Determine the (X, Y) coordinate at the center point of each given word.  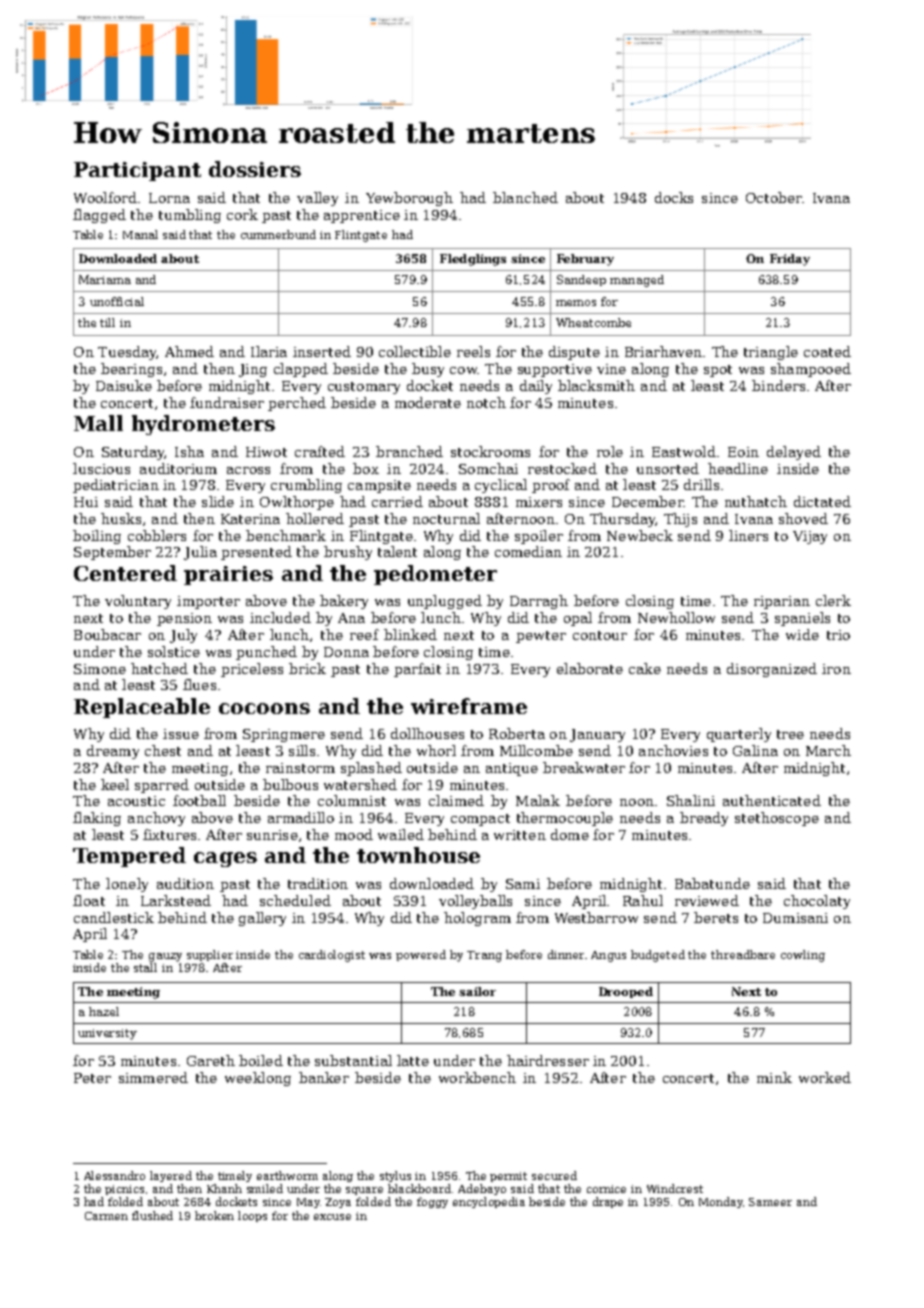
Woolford (105, 197)
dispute (574, 353)
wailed (401, 834)
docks (674, 197)
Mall (98, 423)
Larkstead (176, 900)
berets (716, 917)
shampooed (811, 370)
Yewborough (409, 199)
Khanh (224, 1188)
